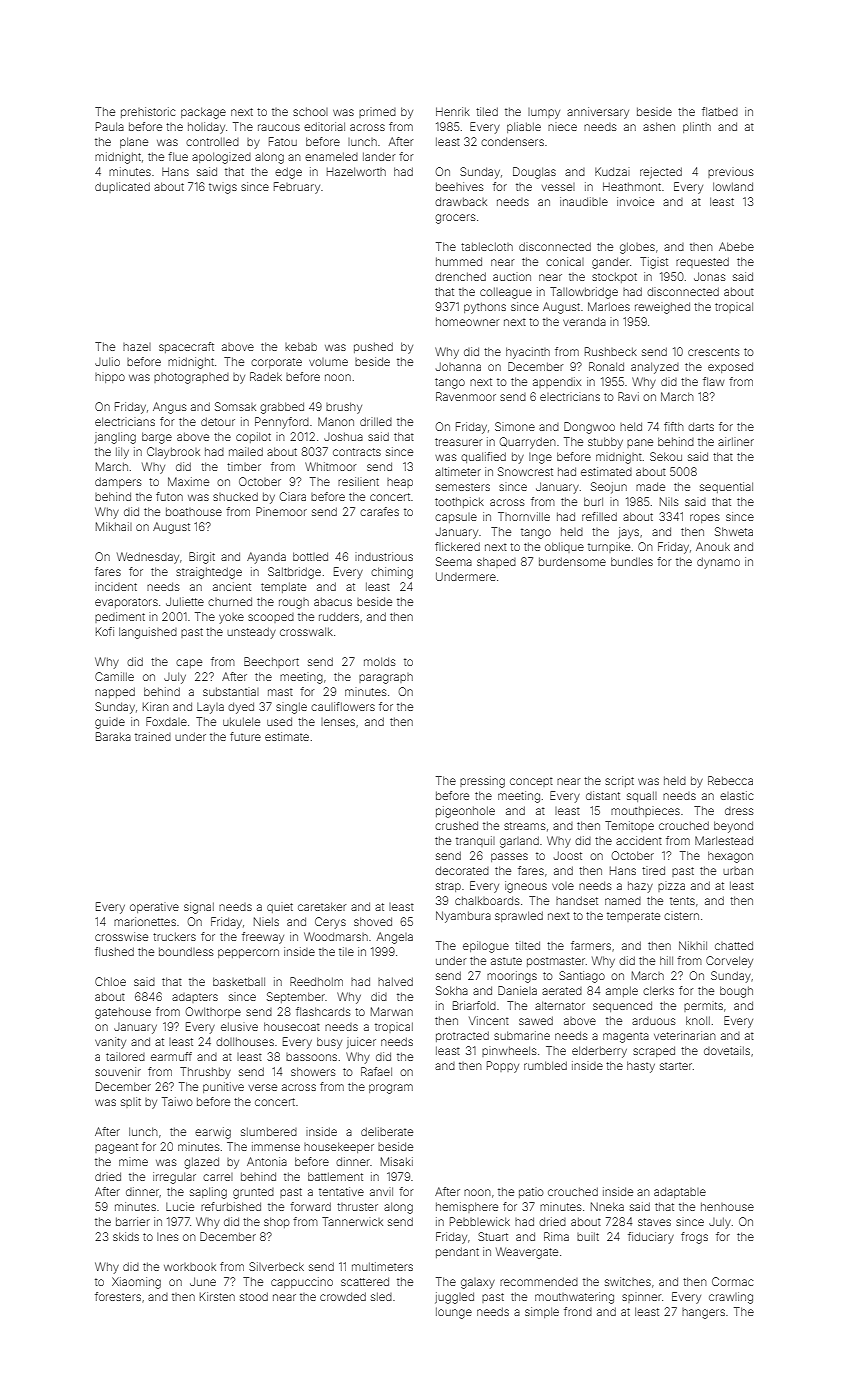 The height and width of the screenshot is (1400, 849). Describe the element at coordinates (116, 1148) in the screenshot. I see `pageant` at that location.
